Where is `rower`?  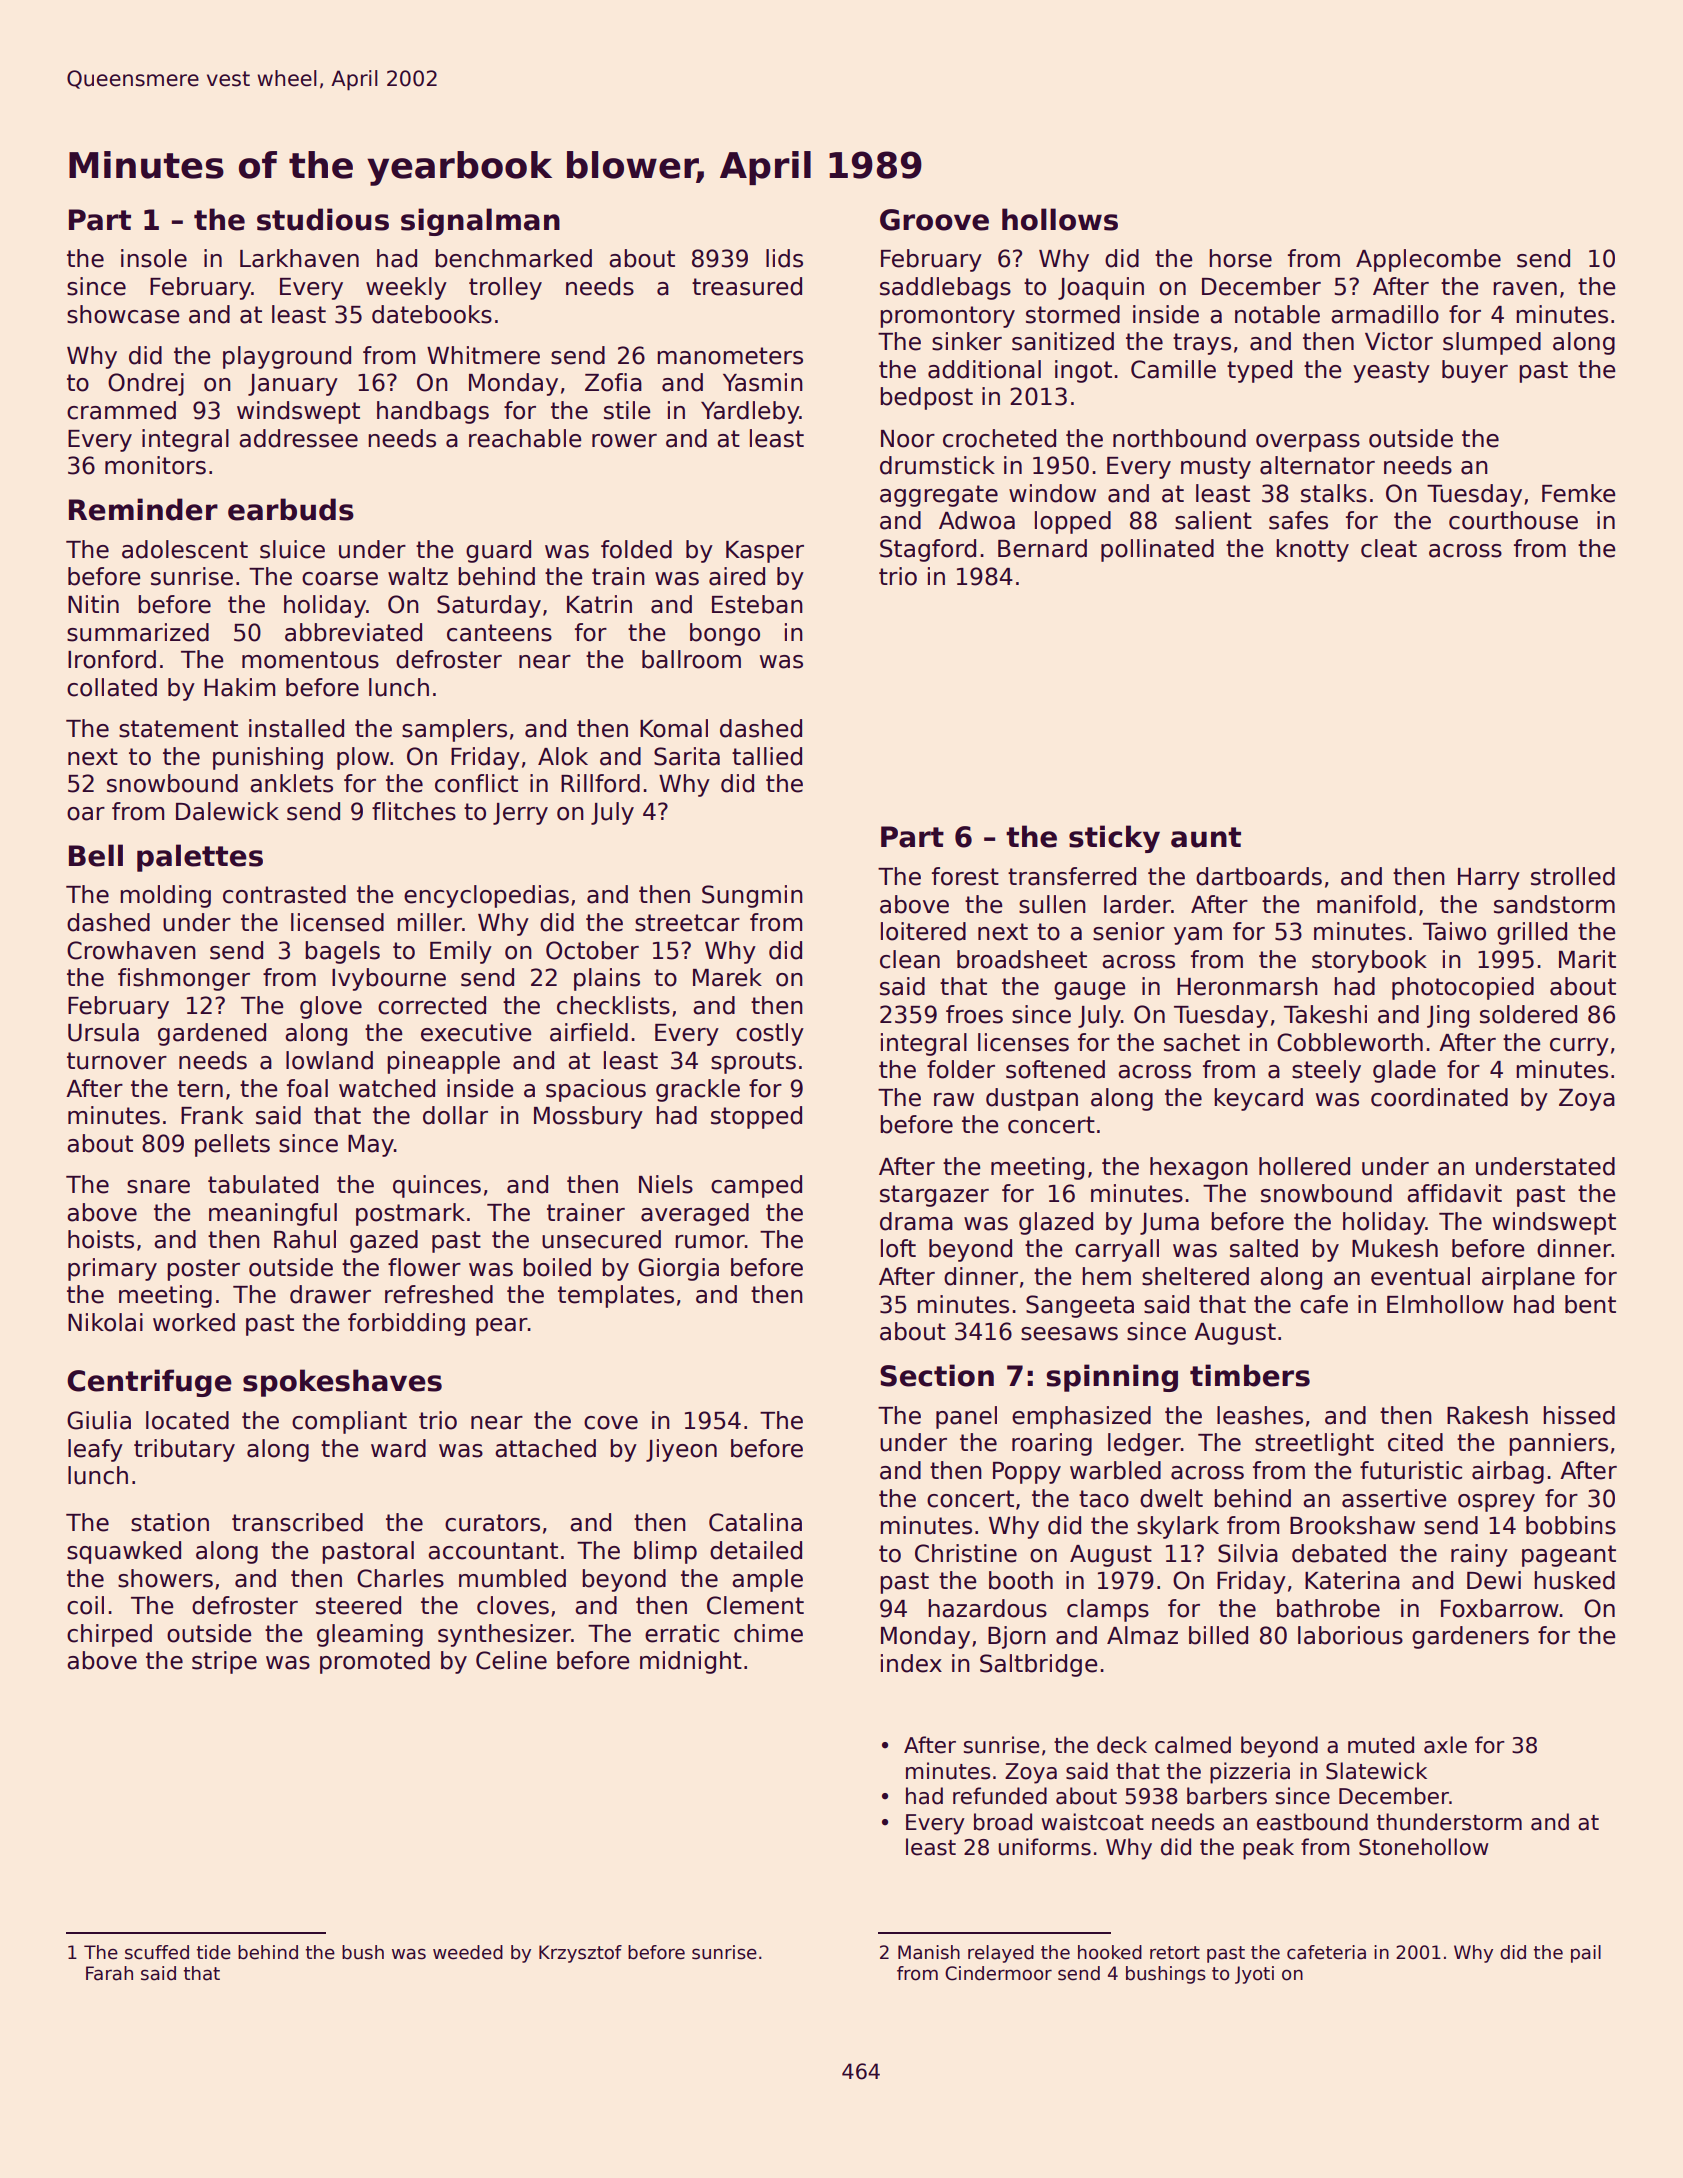
rower is located at coordinates (624, 441).
